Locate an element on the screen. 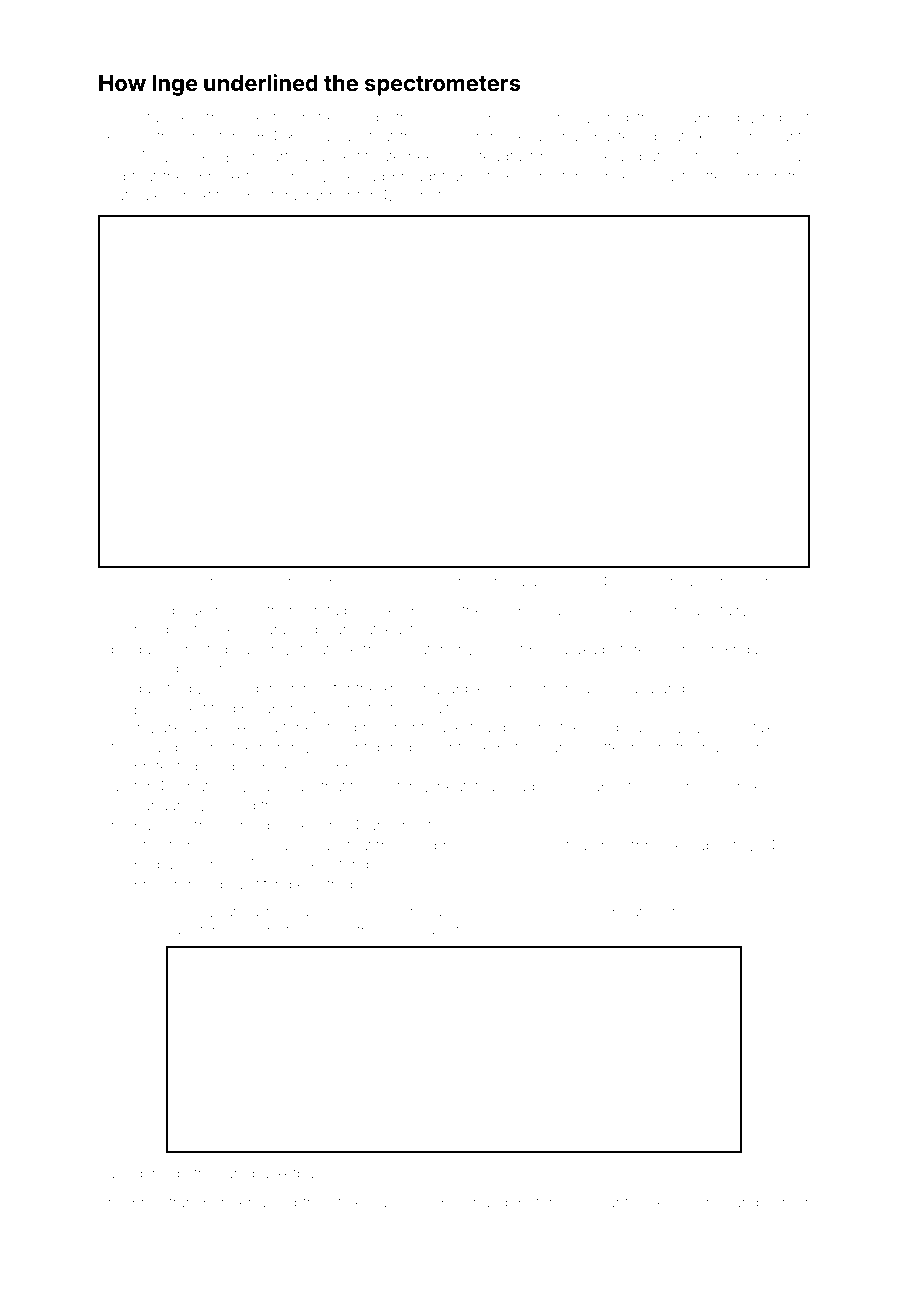 Image resolution: width=908 pixels, height=1316 pixels. rare is located at coordinates (234, 1174).
